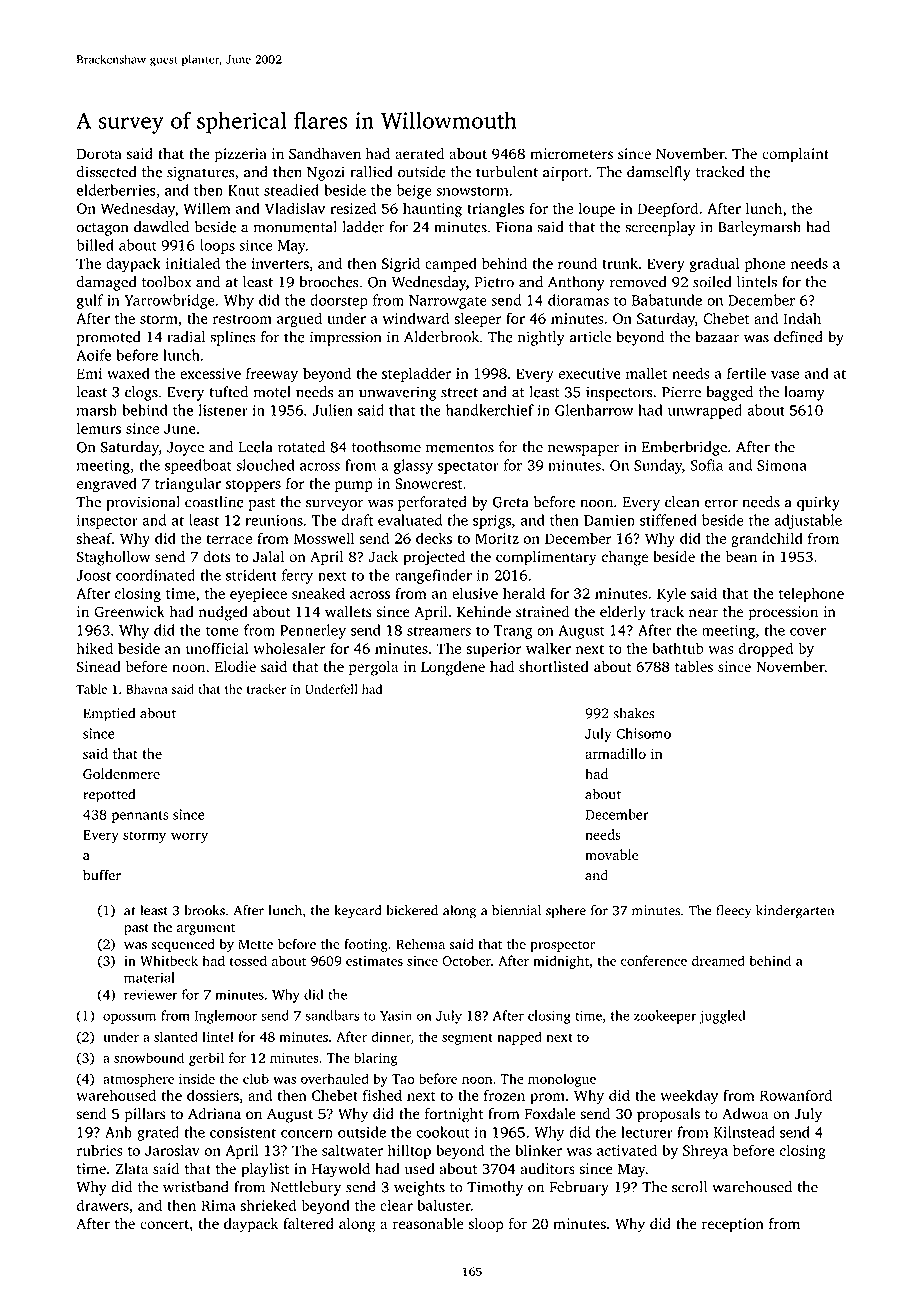  What do you see at coordinates (643, 733) in the screenshot?
I see `Chisomo` at bounding box center [643, 733].
